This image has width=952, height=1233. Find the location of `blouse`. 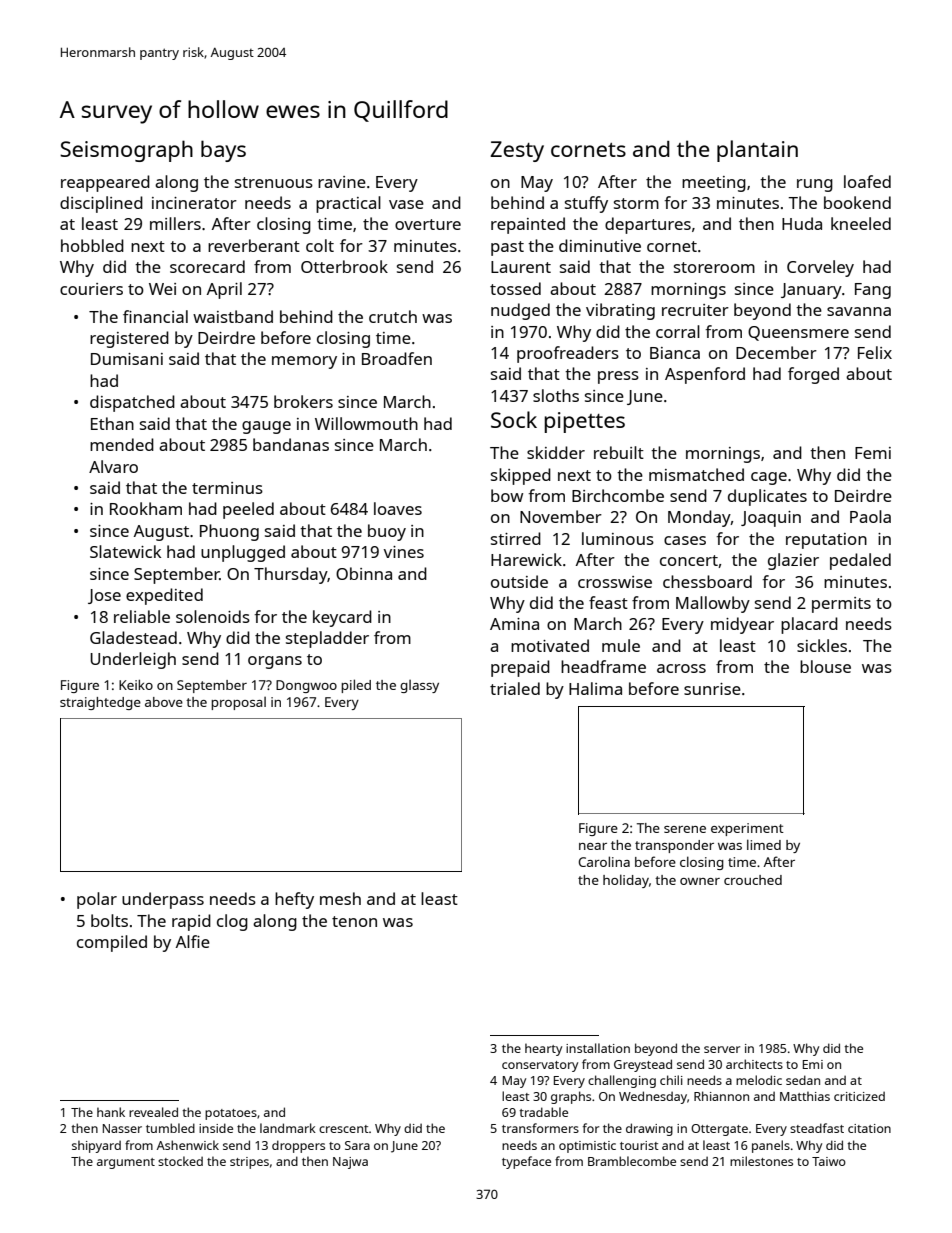

blouse is located at coordinates (825, 666).
